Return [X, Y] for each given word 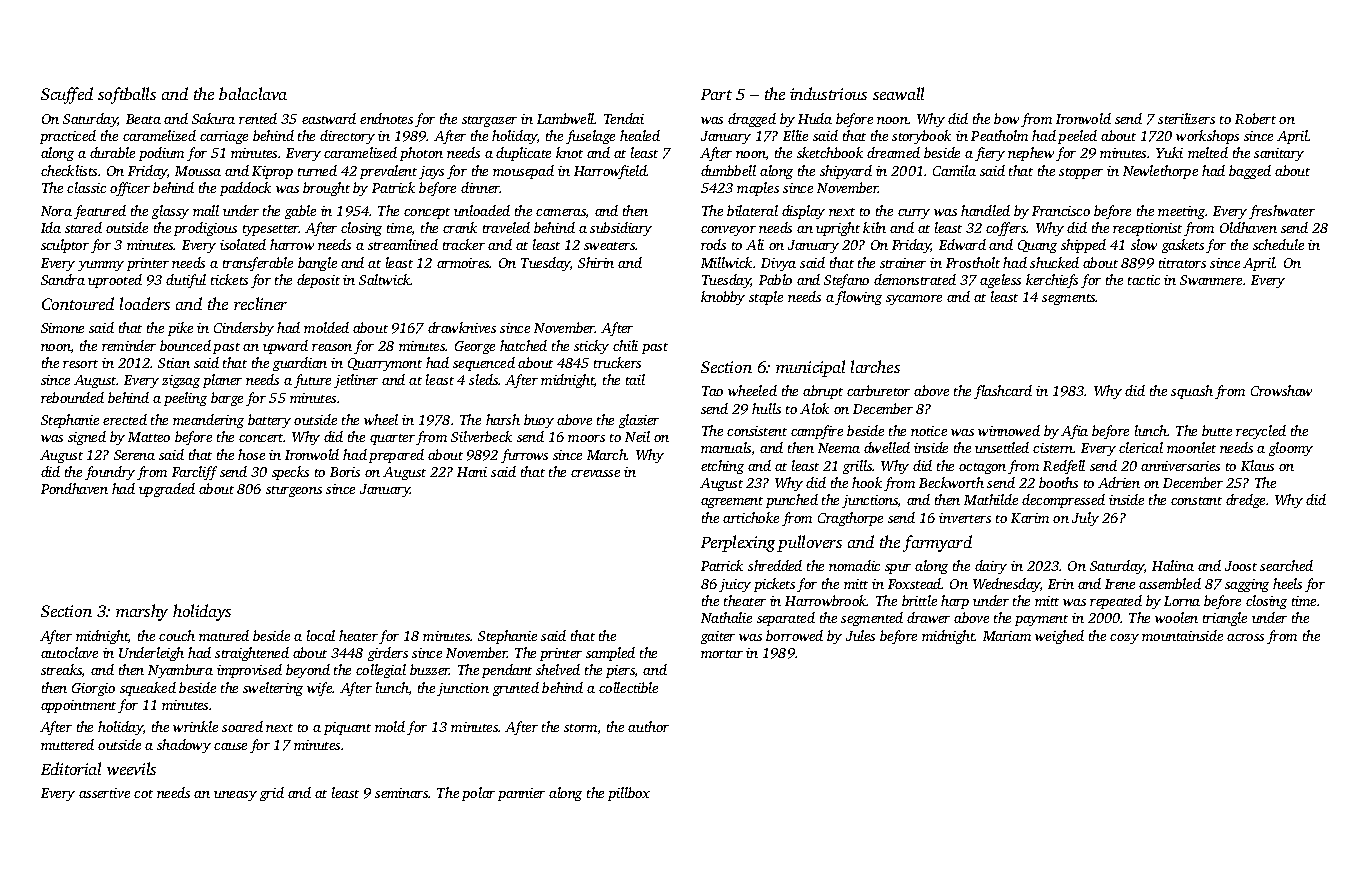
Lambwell [566, 118]
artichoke [751, 517]
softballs [127, 95]
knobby [723, 298]
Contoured [78, 303]
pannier [521, 794]
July [1085, 519]
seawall [898, 93]
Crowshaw [1281, 390]
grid [272, 794]
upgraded [167, 490]
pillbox [629, 794]
